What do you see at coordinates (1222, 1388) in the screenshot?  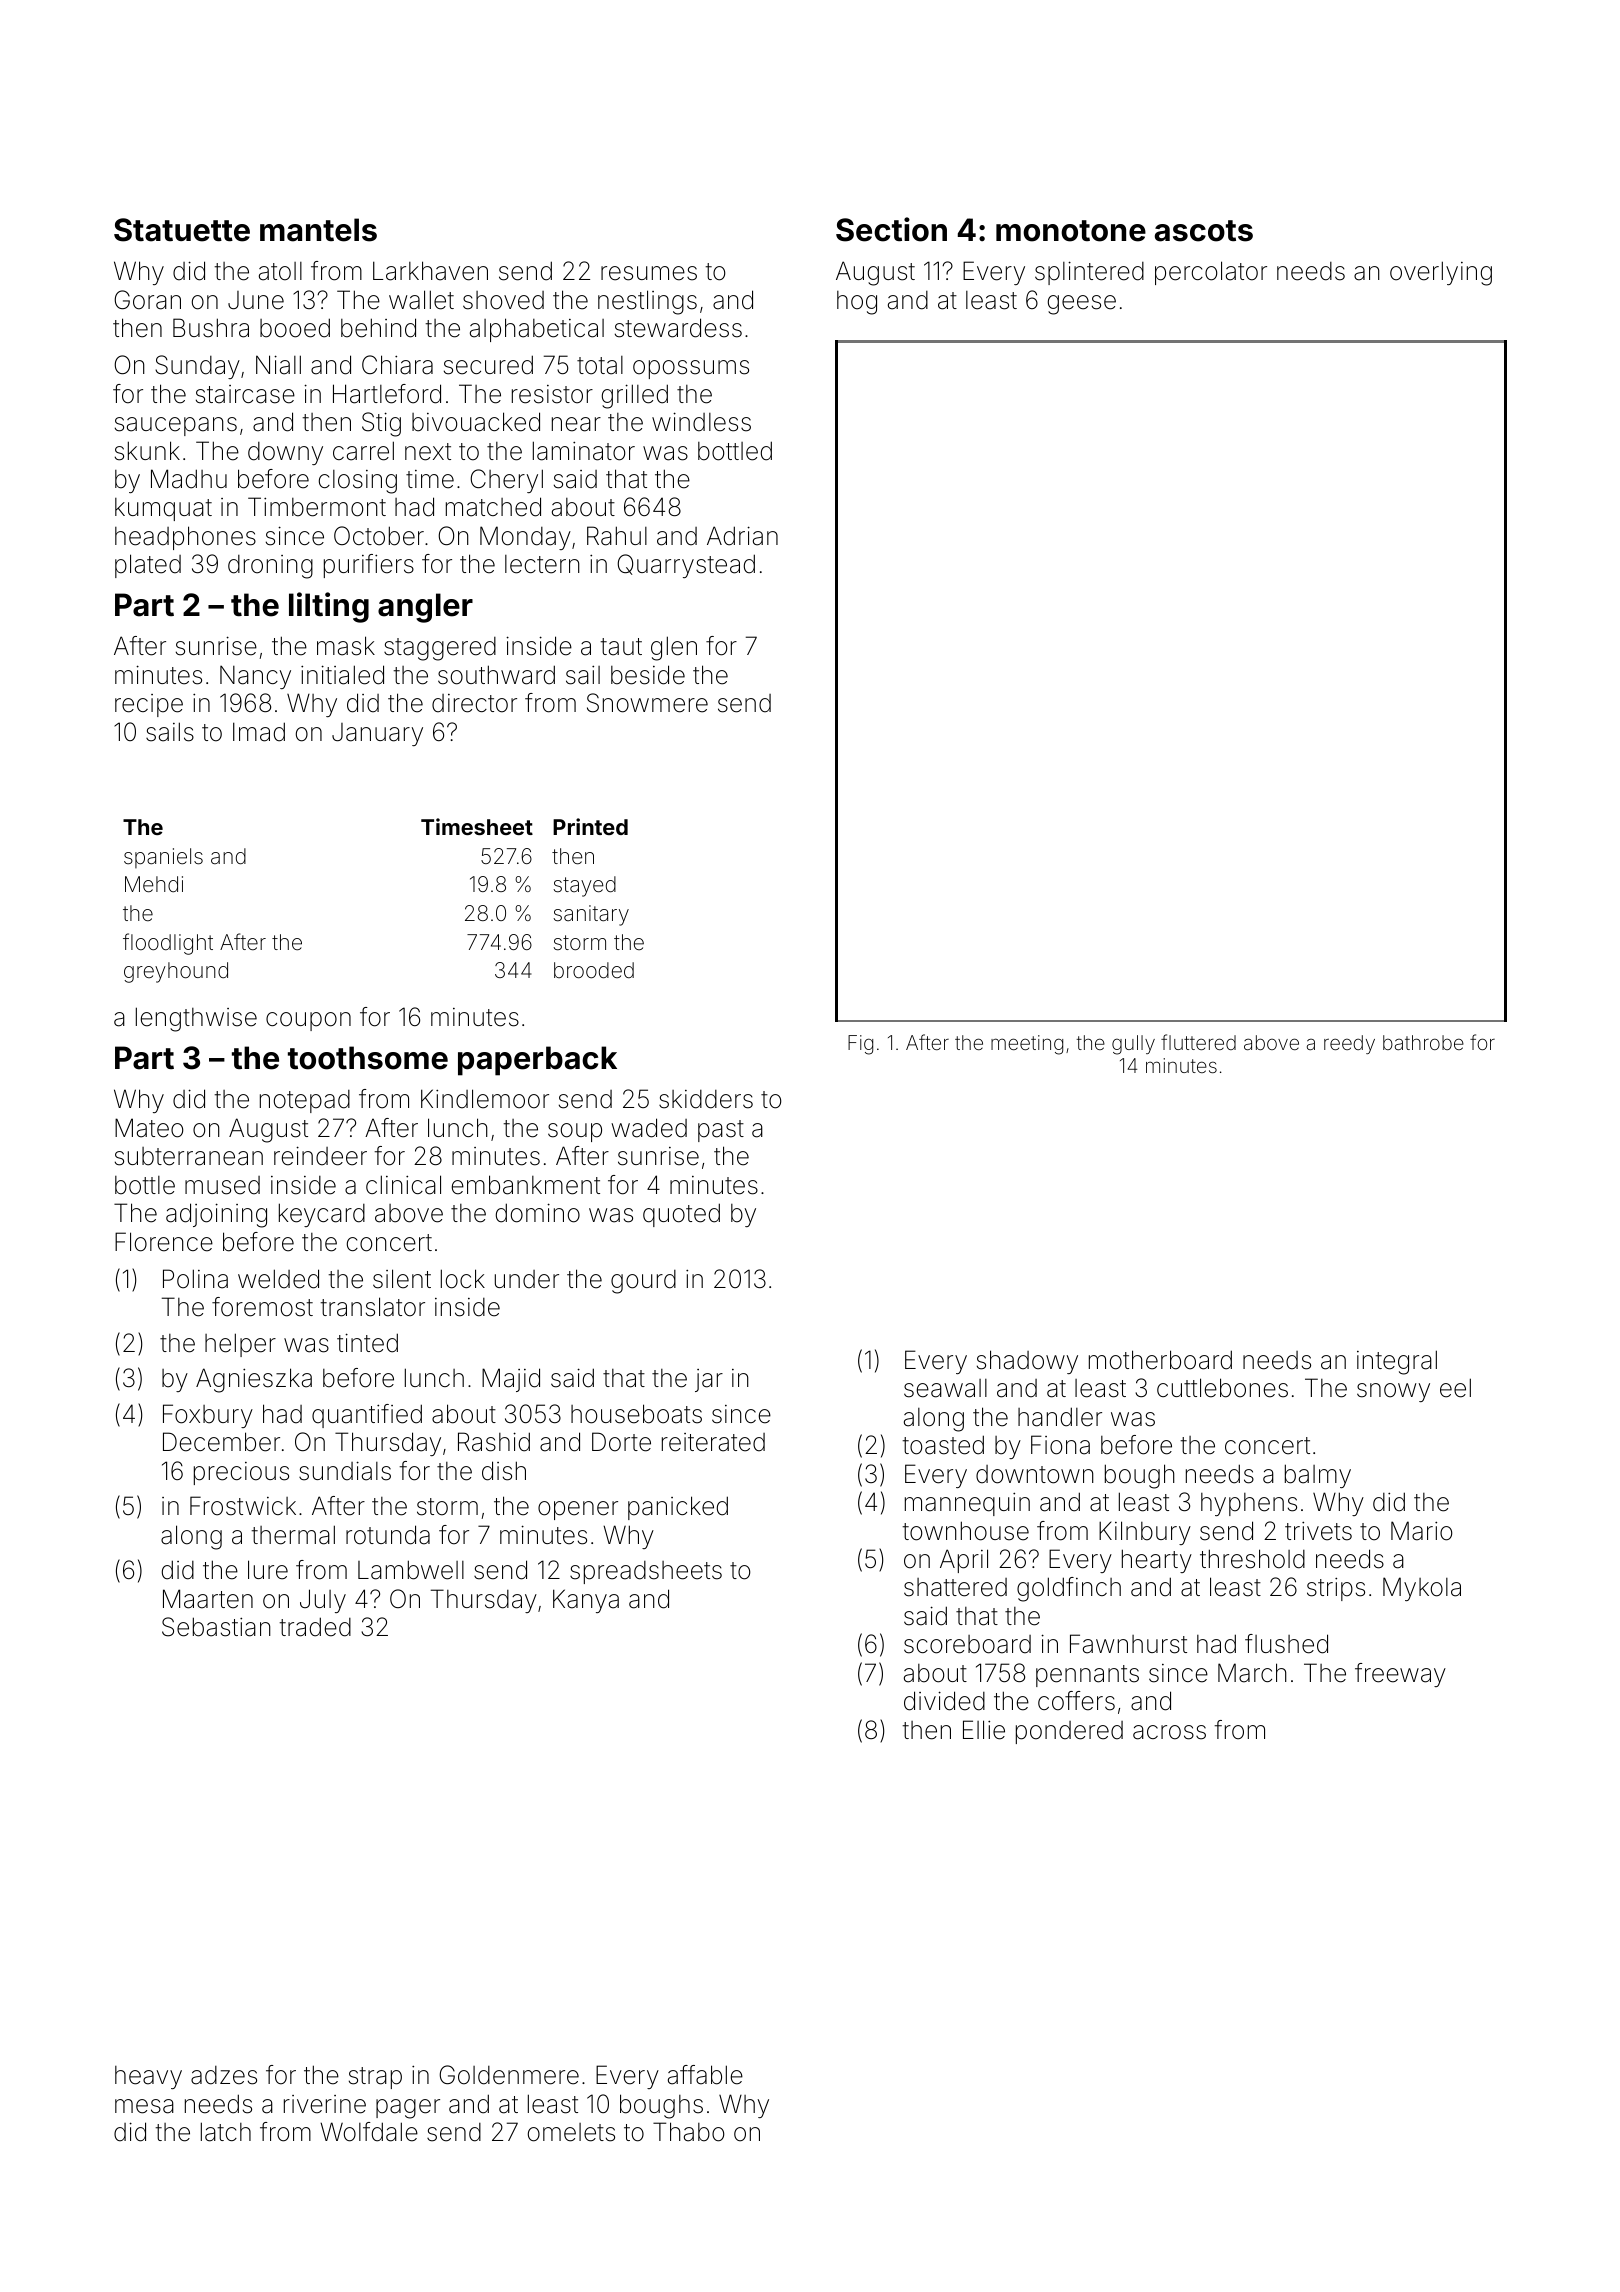 I see `cuttlebones` at bounding box center [1222, 1388].
